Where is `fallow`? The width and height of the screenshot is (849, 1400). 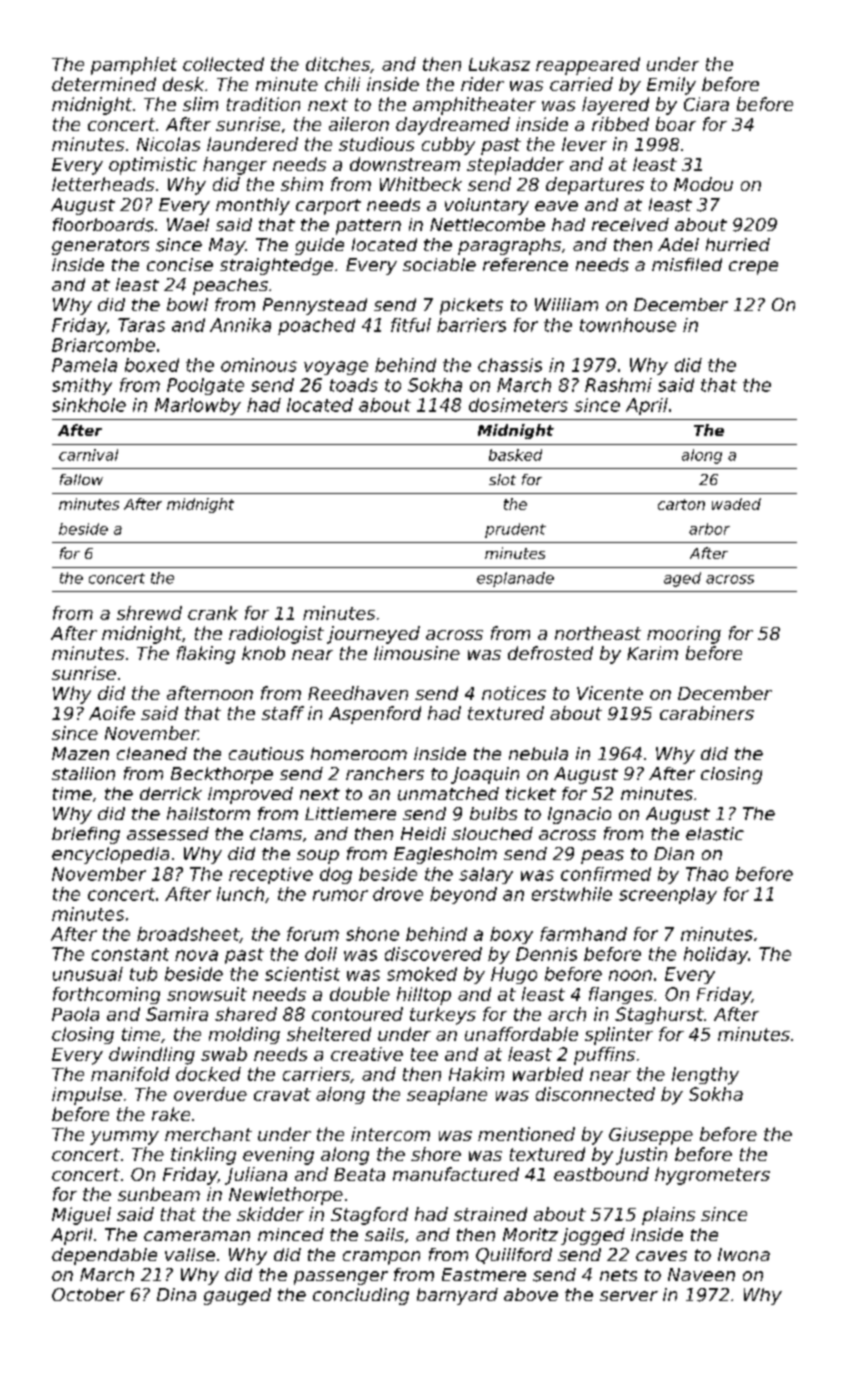 fallow is located at coordinates (81, 479).
